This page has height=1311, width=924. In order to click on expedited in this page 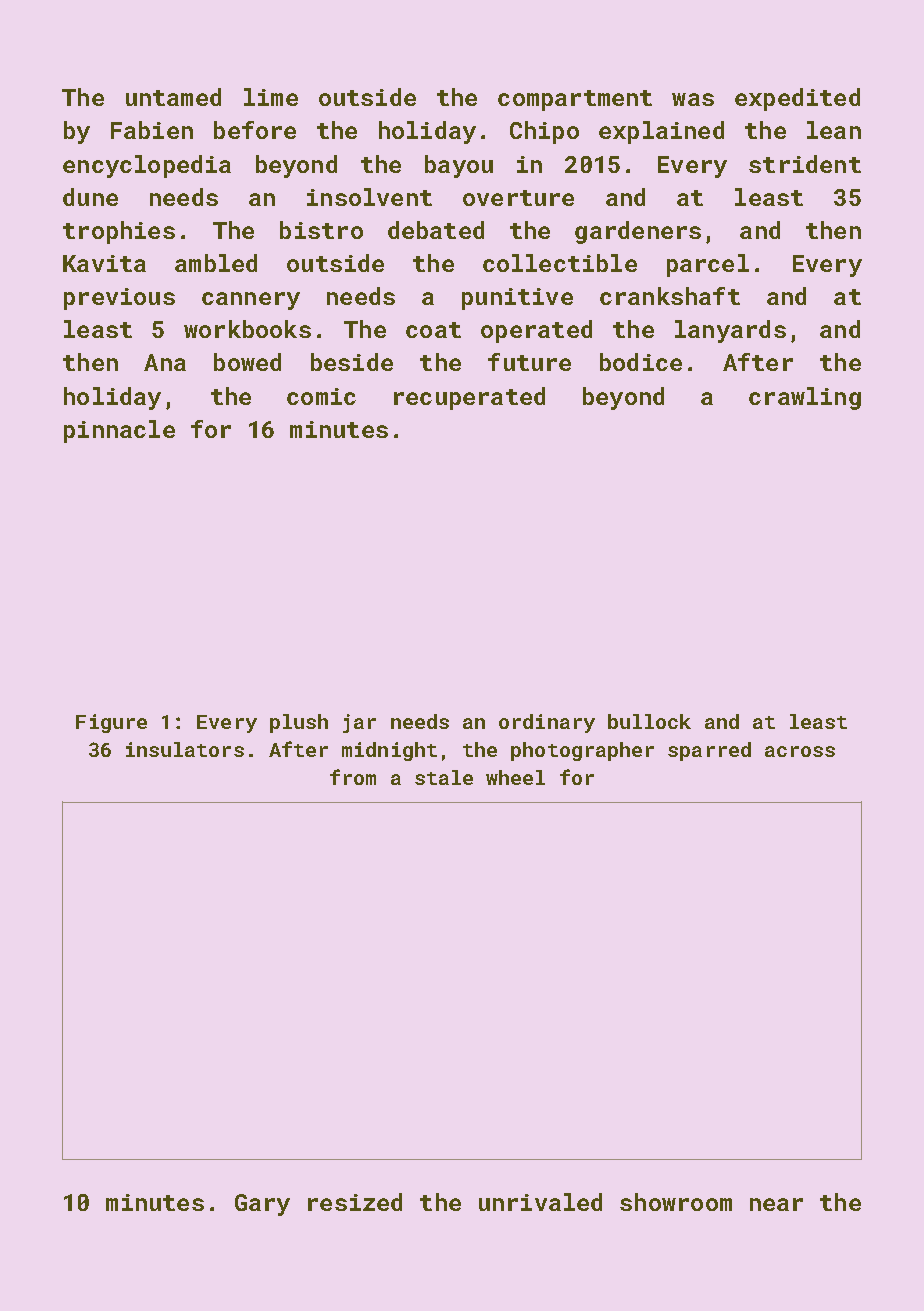, I will do `click(797, 99)`.
